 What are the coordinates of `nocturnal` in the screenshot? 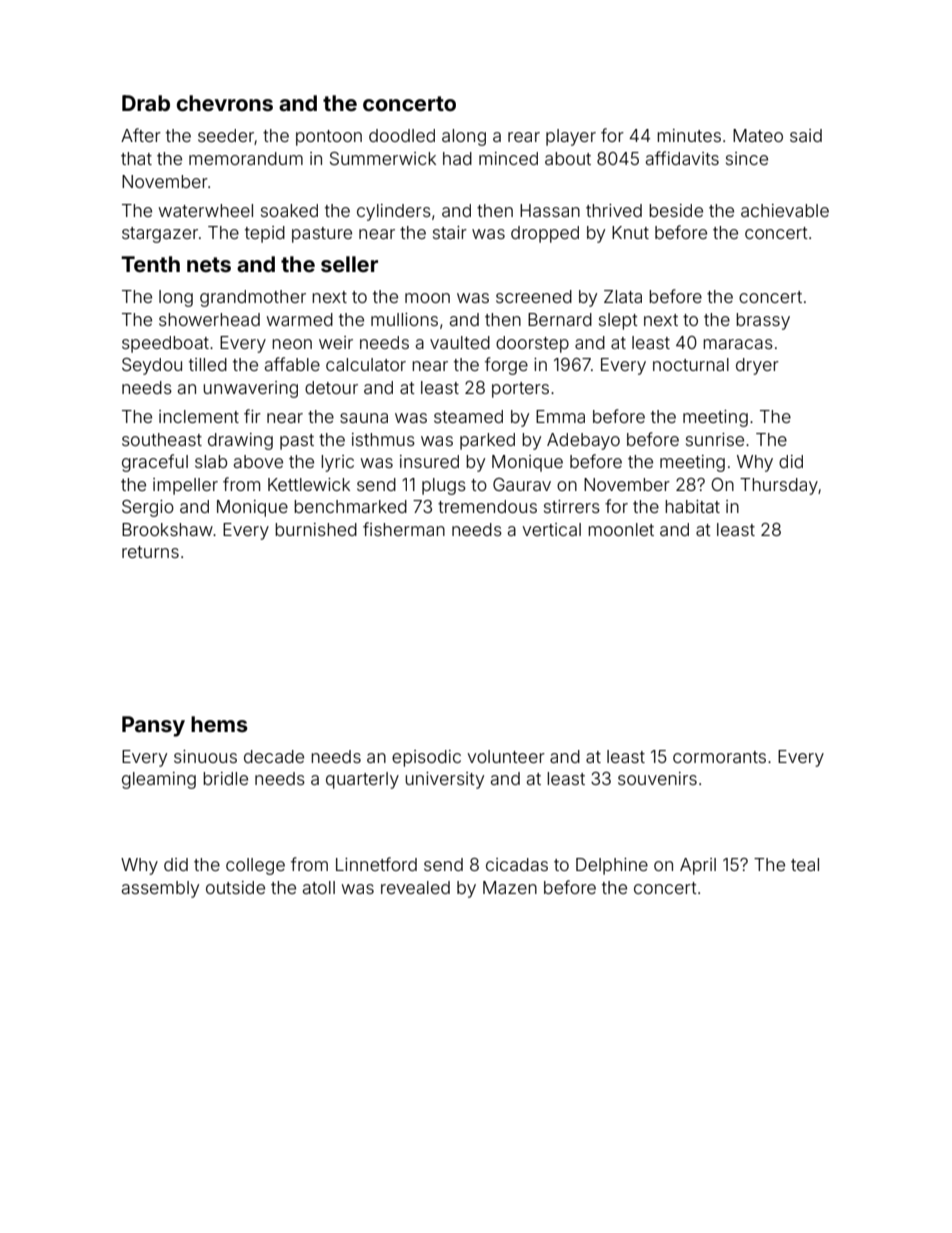 It's located at (691, 364).
